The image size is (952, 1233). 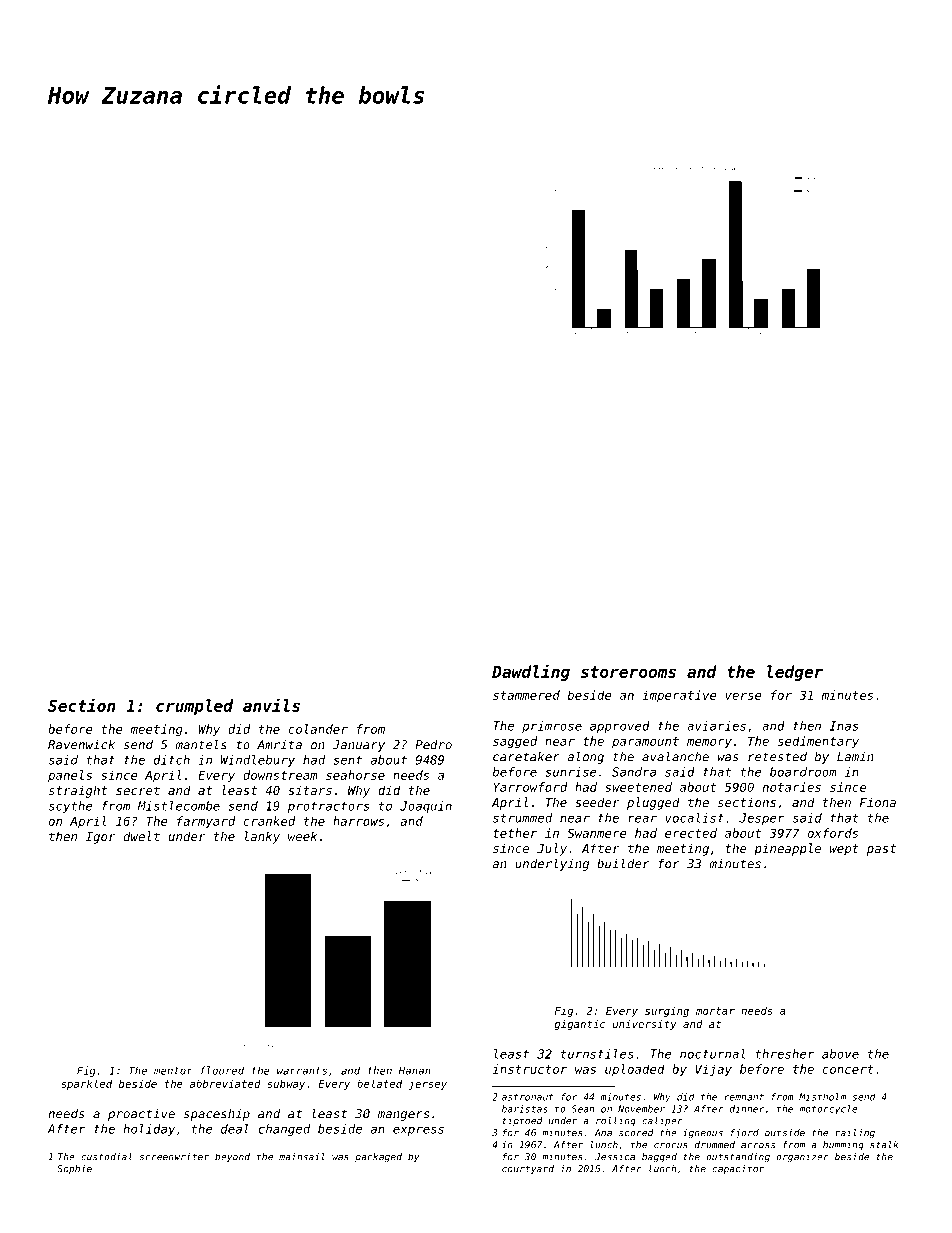 I want to click on instructor, so click(x=530, y=1069).
